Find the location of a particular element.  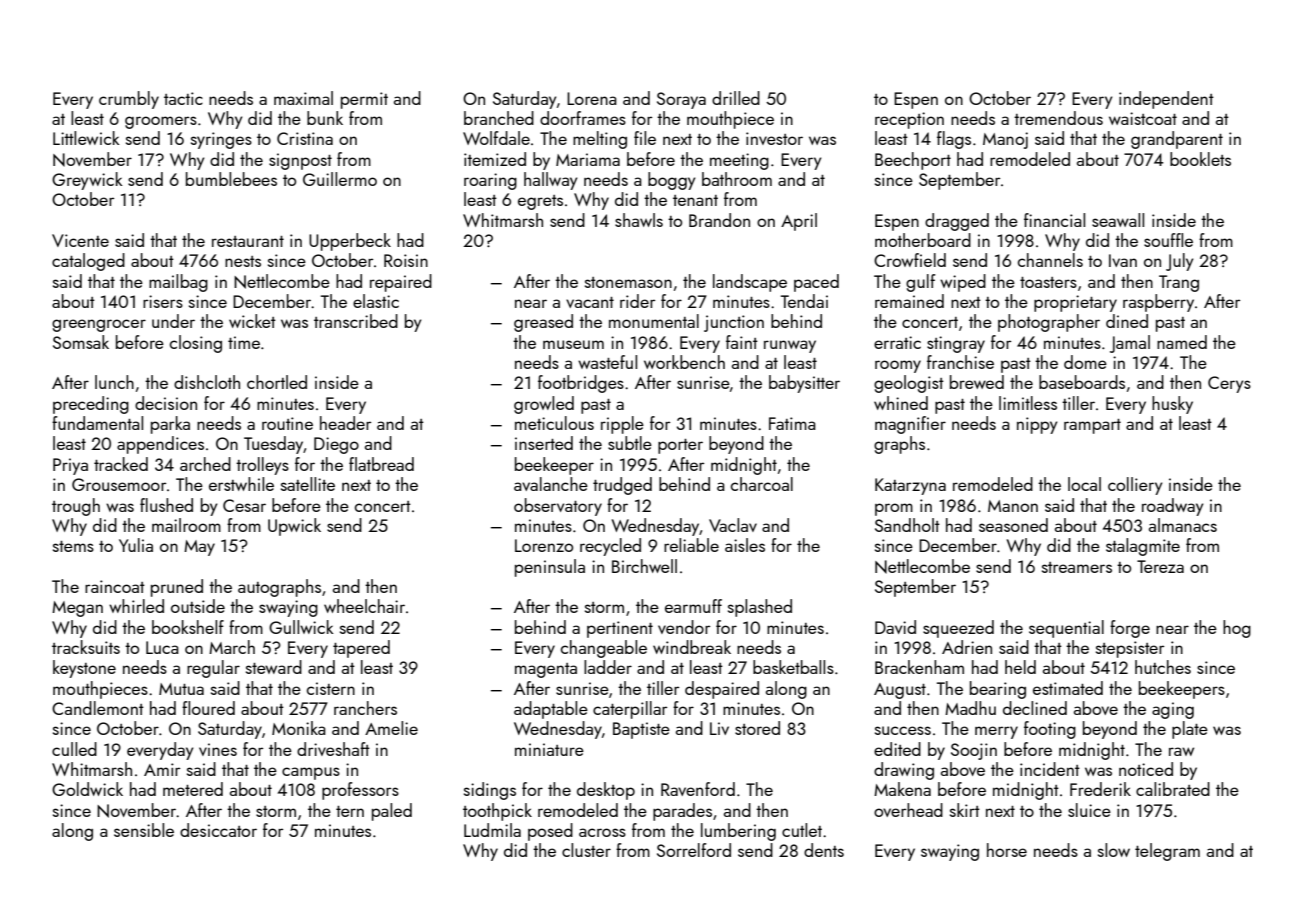

permit is located at coordinates (364, 100).
